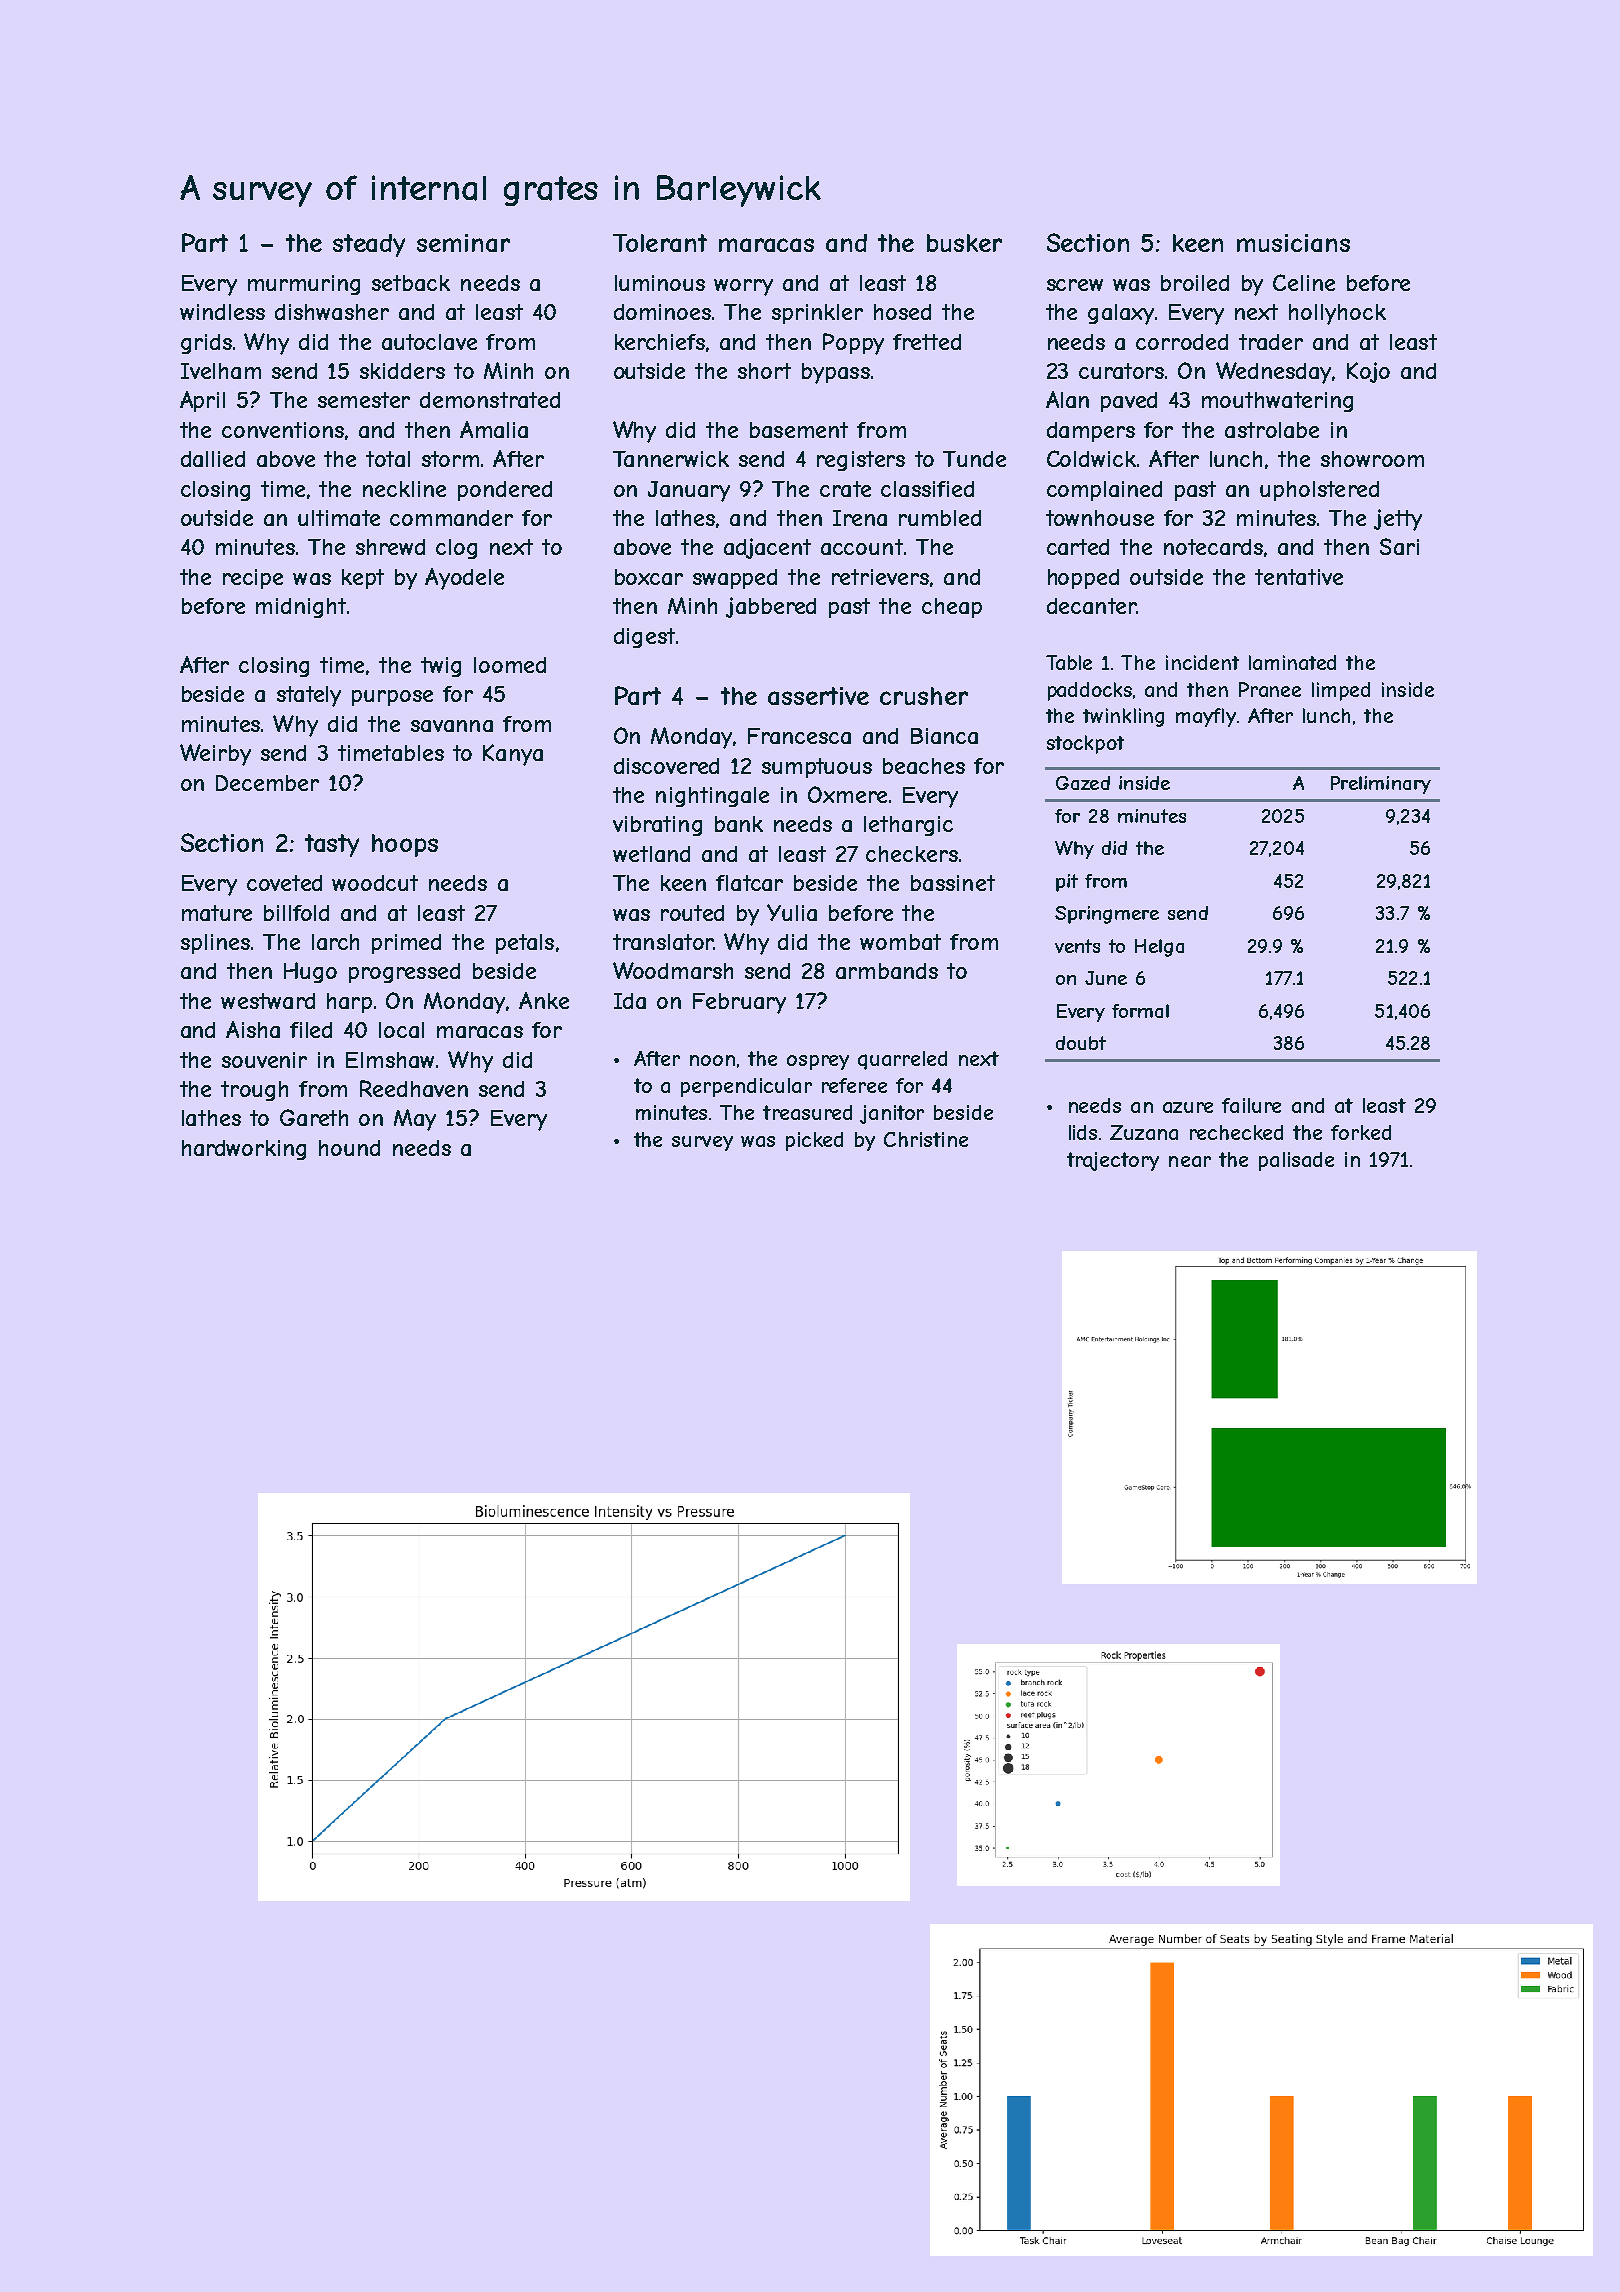  Describe the element at coordinates (974, 459) in the screenshot. I see `Tunde` at that location.
